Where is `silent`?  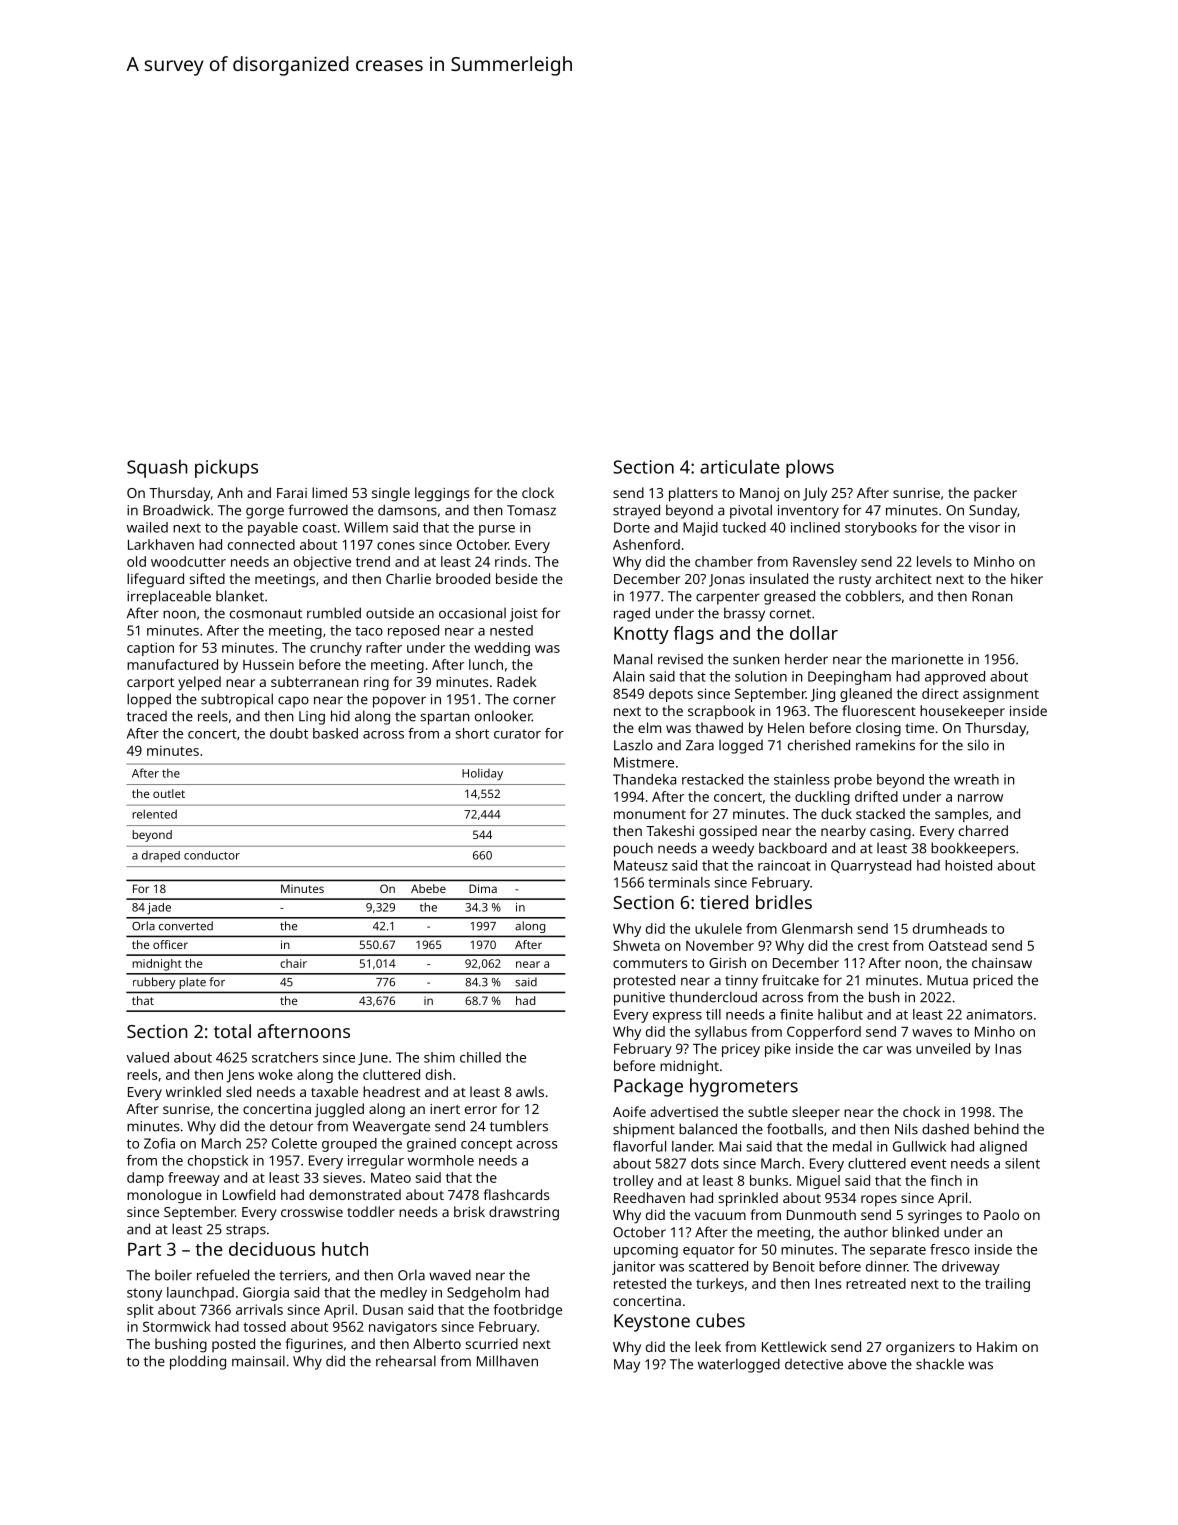
silent is located at coordinates (1022, 1163).
